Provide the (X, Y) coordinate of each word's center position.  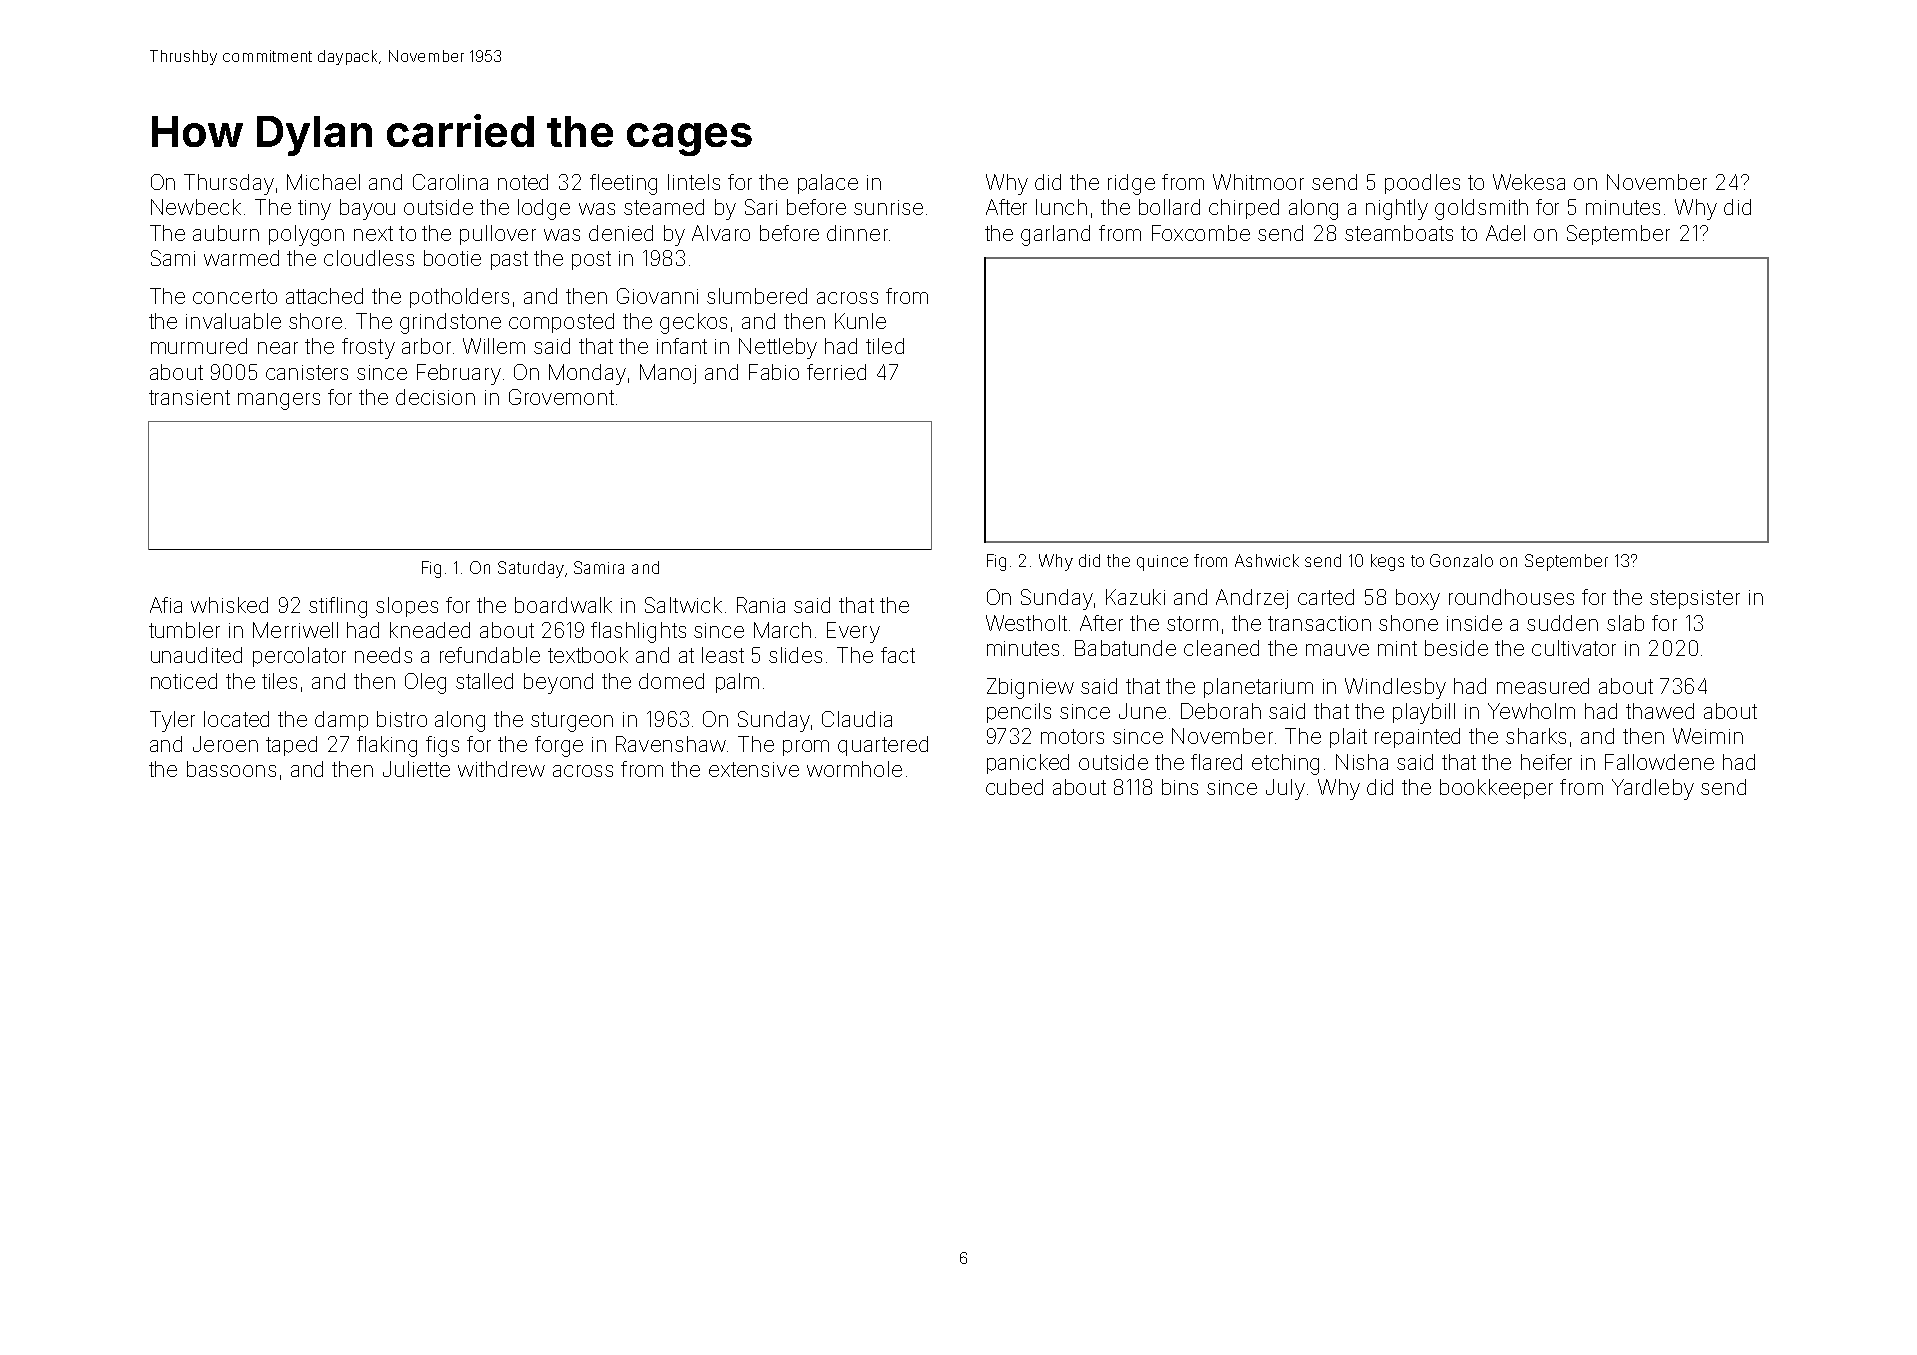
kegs (1387, 562)
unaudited (196, 655)
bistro (402, 719)
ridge (1131, 184)
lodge (544, 209)
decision (435, 397)
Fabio (774, 372)
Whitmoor (1258, 182)
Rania (761, 605)
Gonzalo (1461, 560)
